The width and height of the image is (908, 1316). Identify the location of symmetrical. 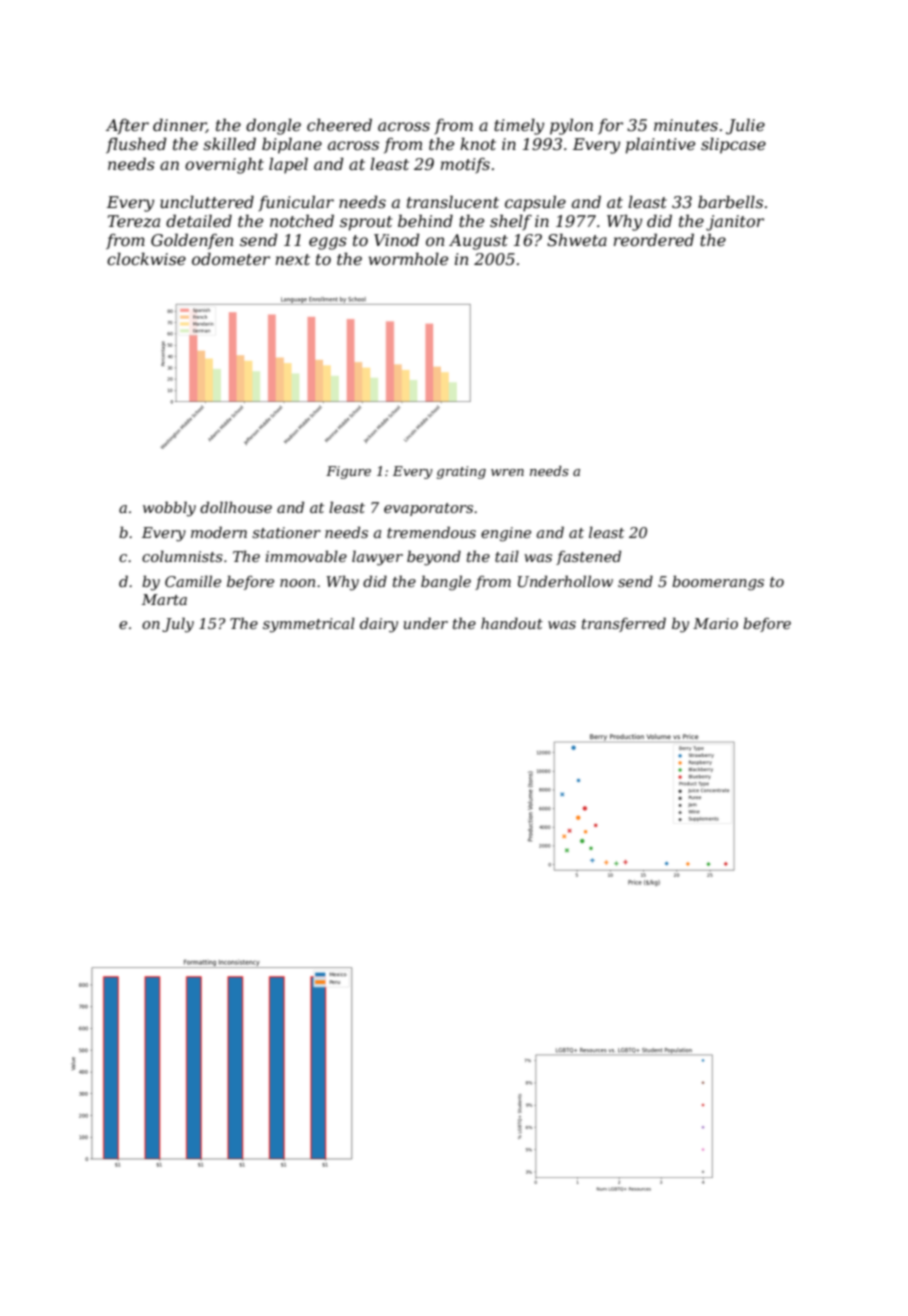
(309, 625).
